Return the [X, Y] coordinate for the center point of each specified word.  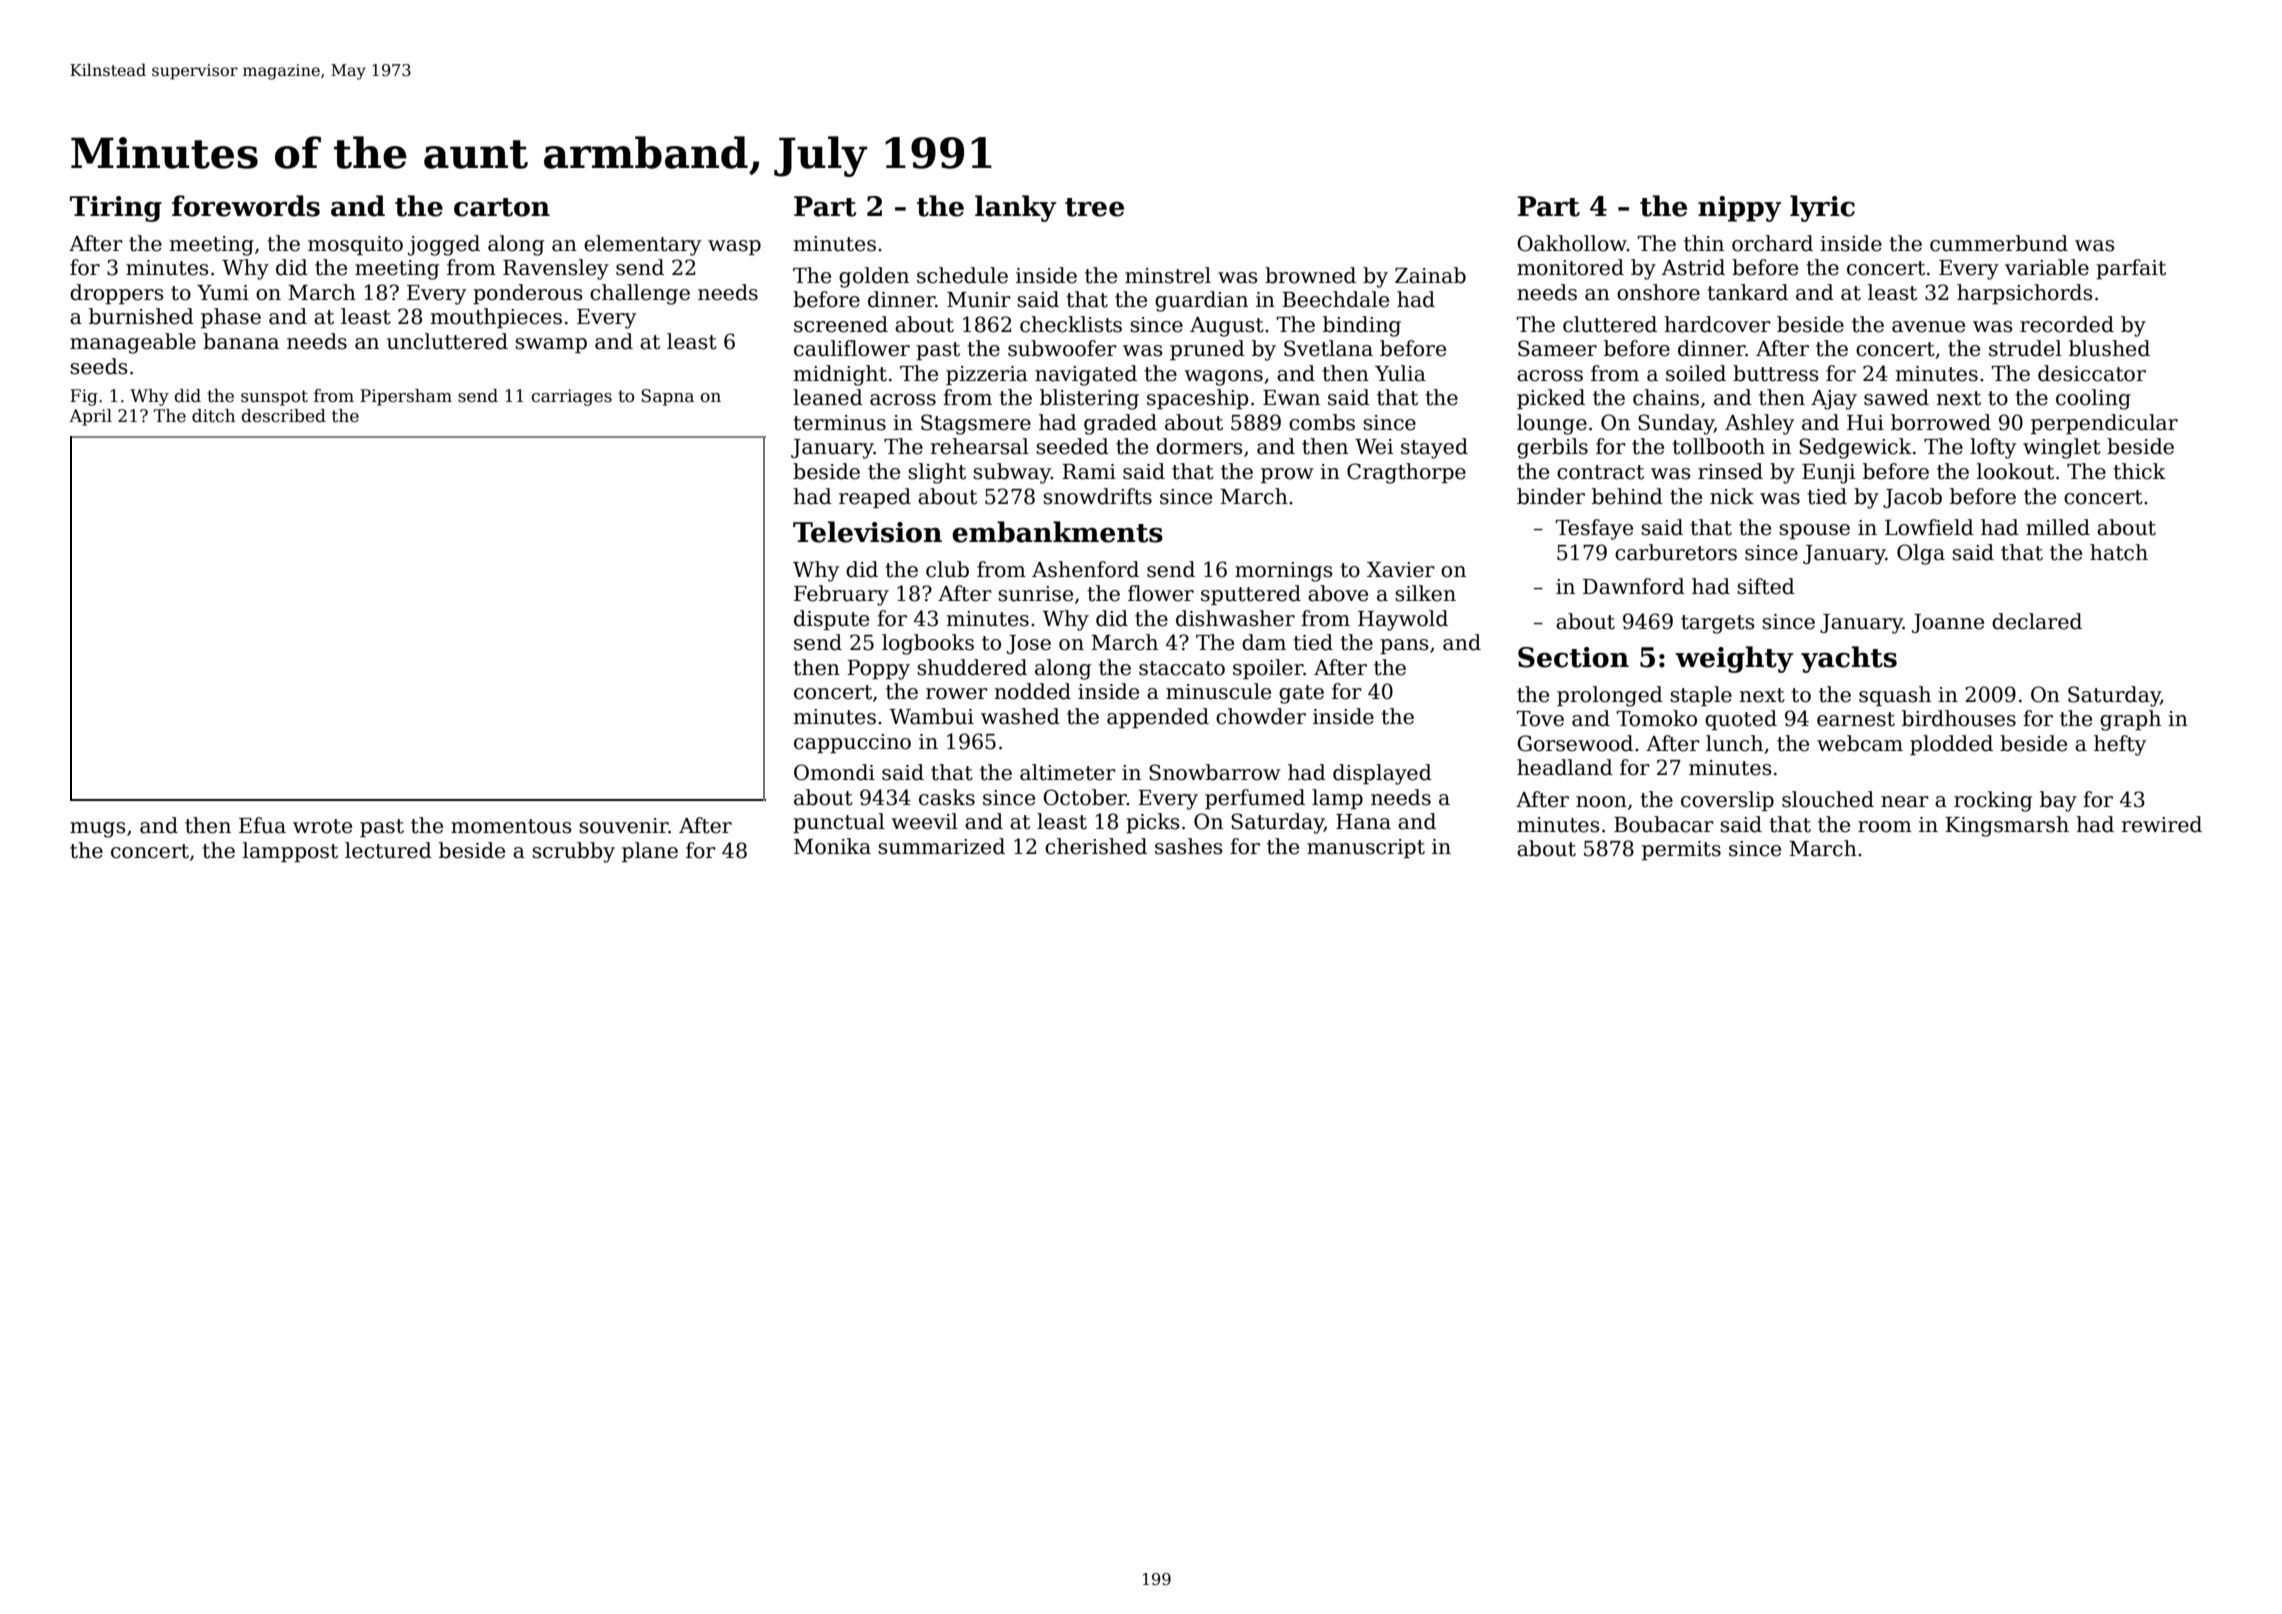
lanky [1016, 208]
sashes [1188, 846]
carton [502, 207]
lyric [1822, 208]
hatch [2119, 552]
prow [1287, 475]
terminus [839, 423]
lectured [388, 850]
